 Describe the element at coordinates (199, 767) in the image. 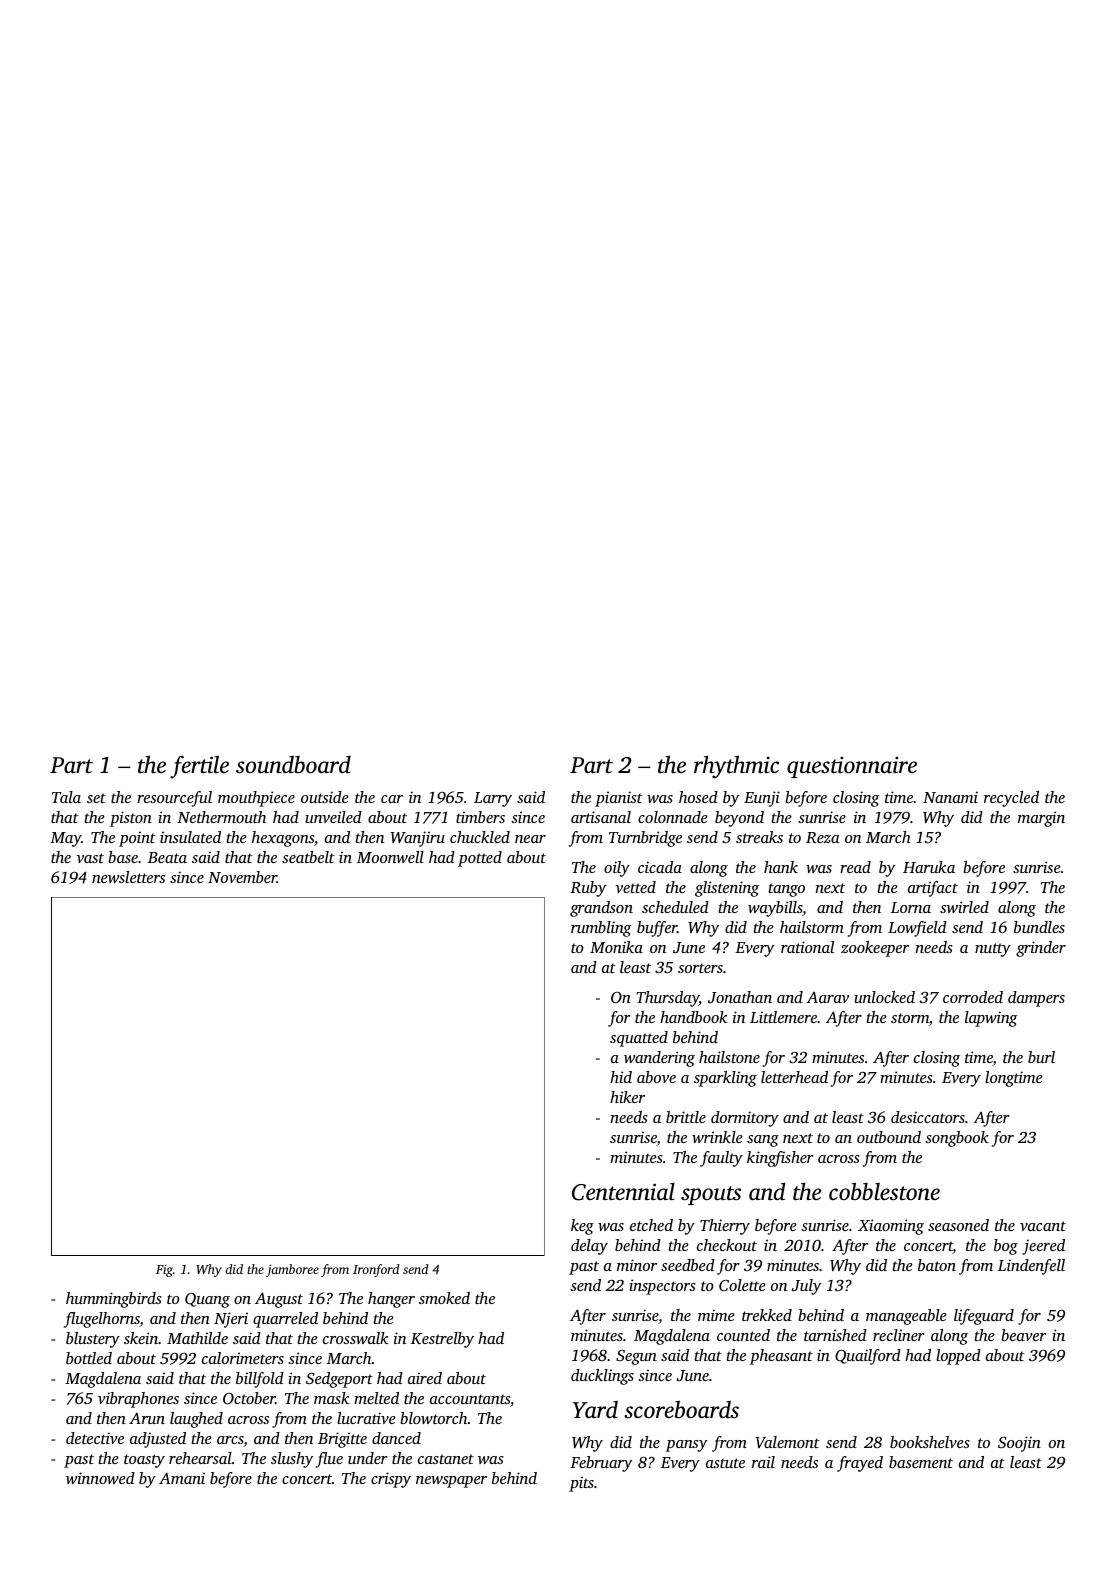

I see `fertile` at that location.
